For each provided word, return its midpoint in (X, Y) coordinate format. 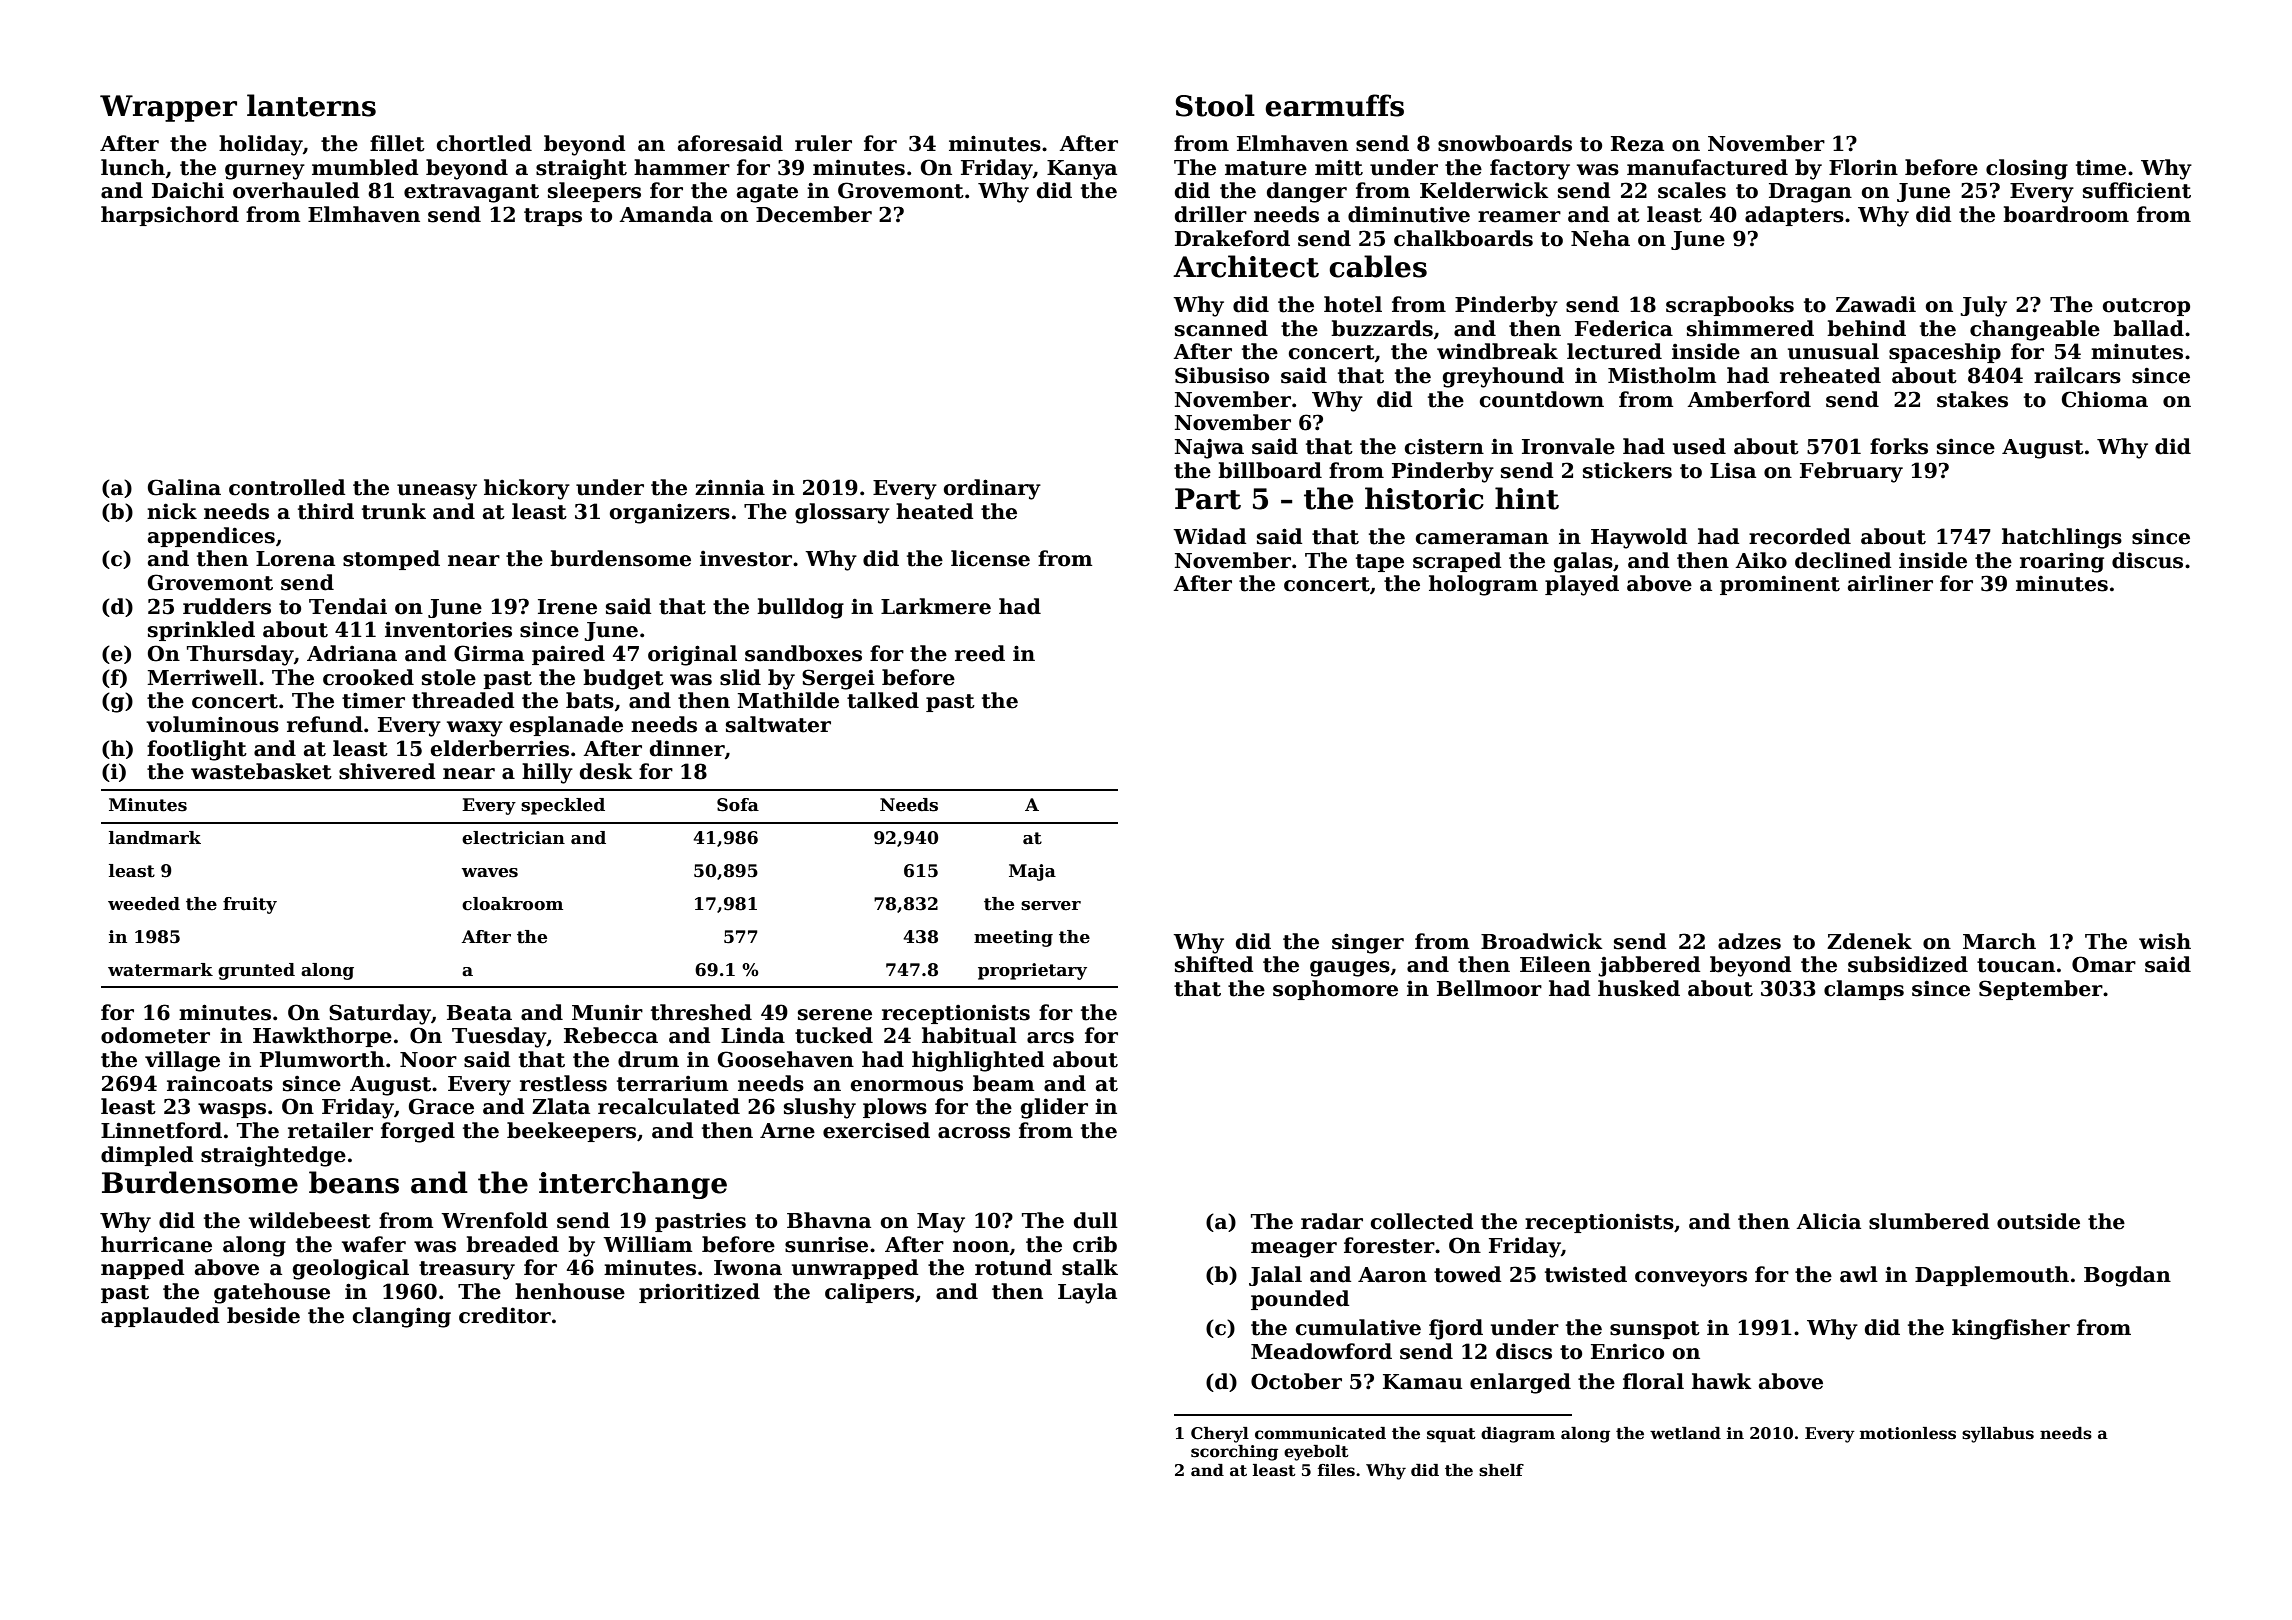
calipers (869, 1293)
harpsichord (170, 216)
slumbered (1929, 1221)
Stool (1215, 105)
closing (2027, 169)
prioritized (699, 1293)
